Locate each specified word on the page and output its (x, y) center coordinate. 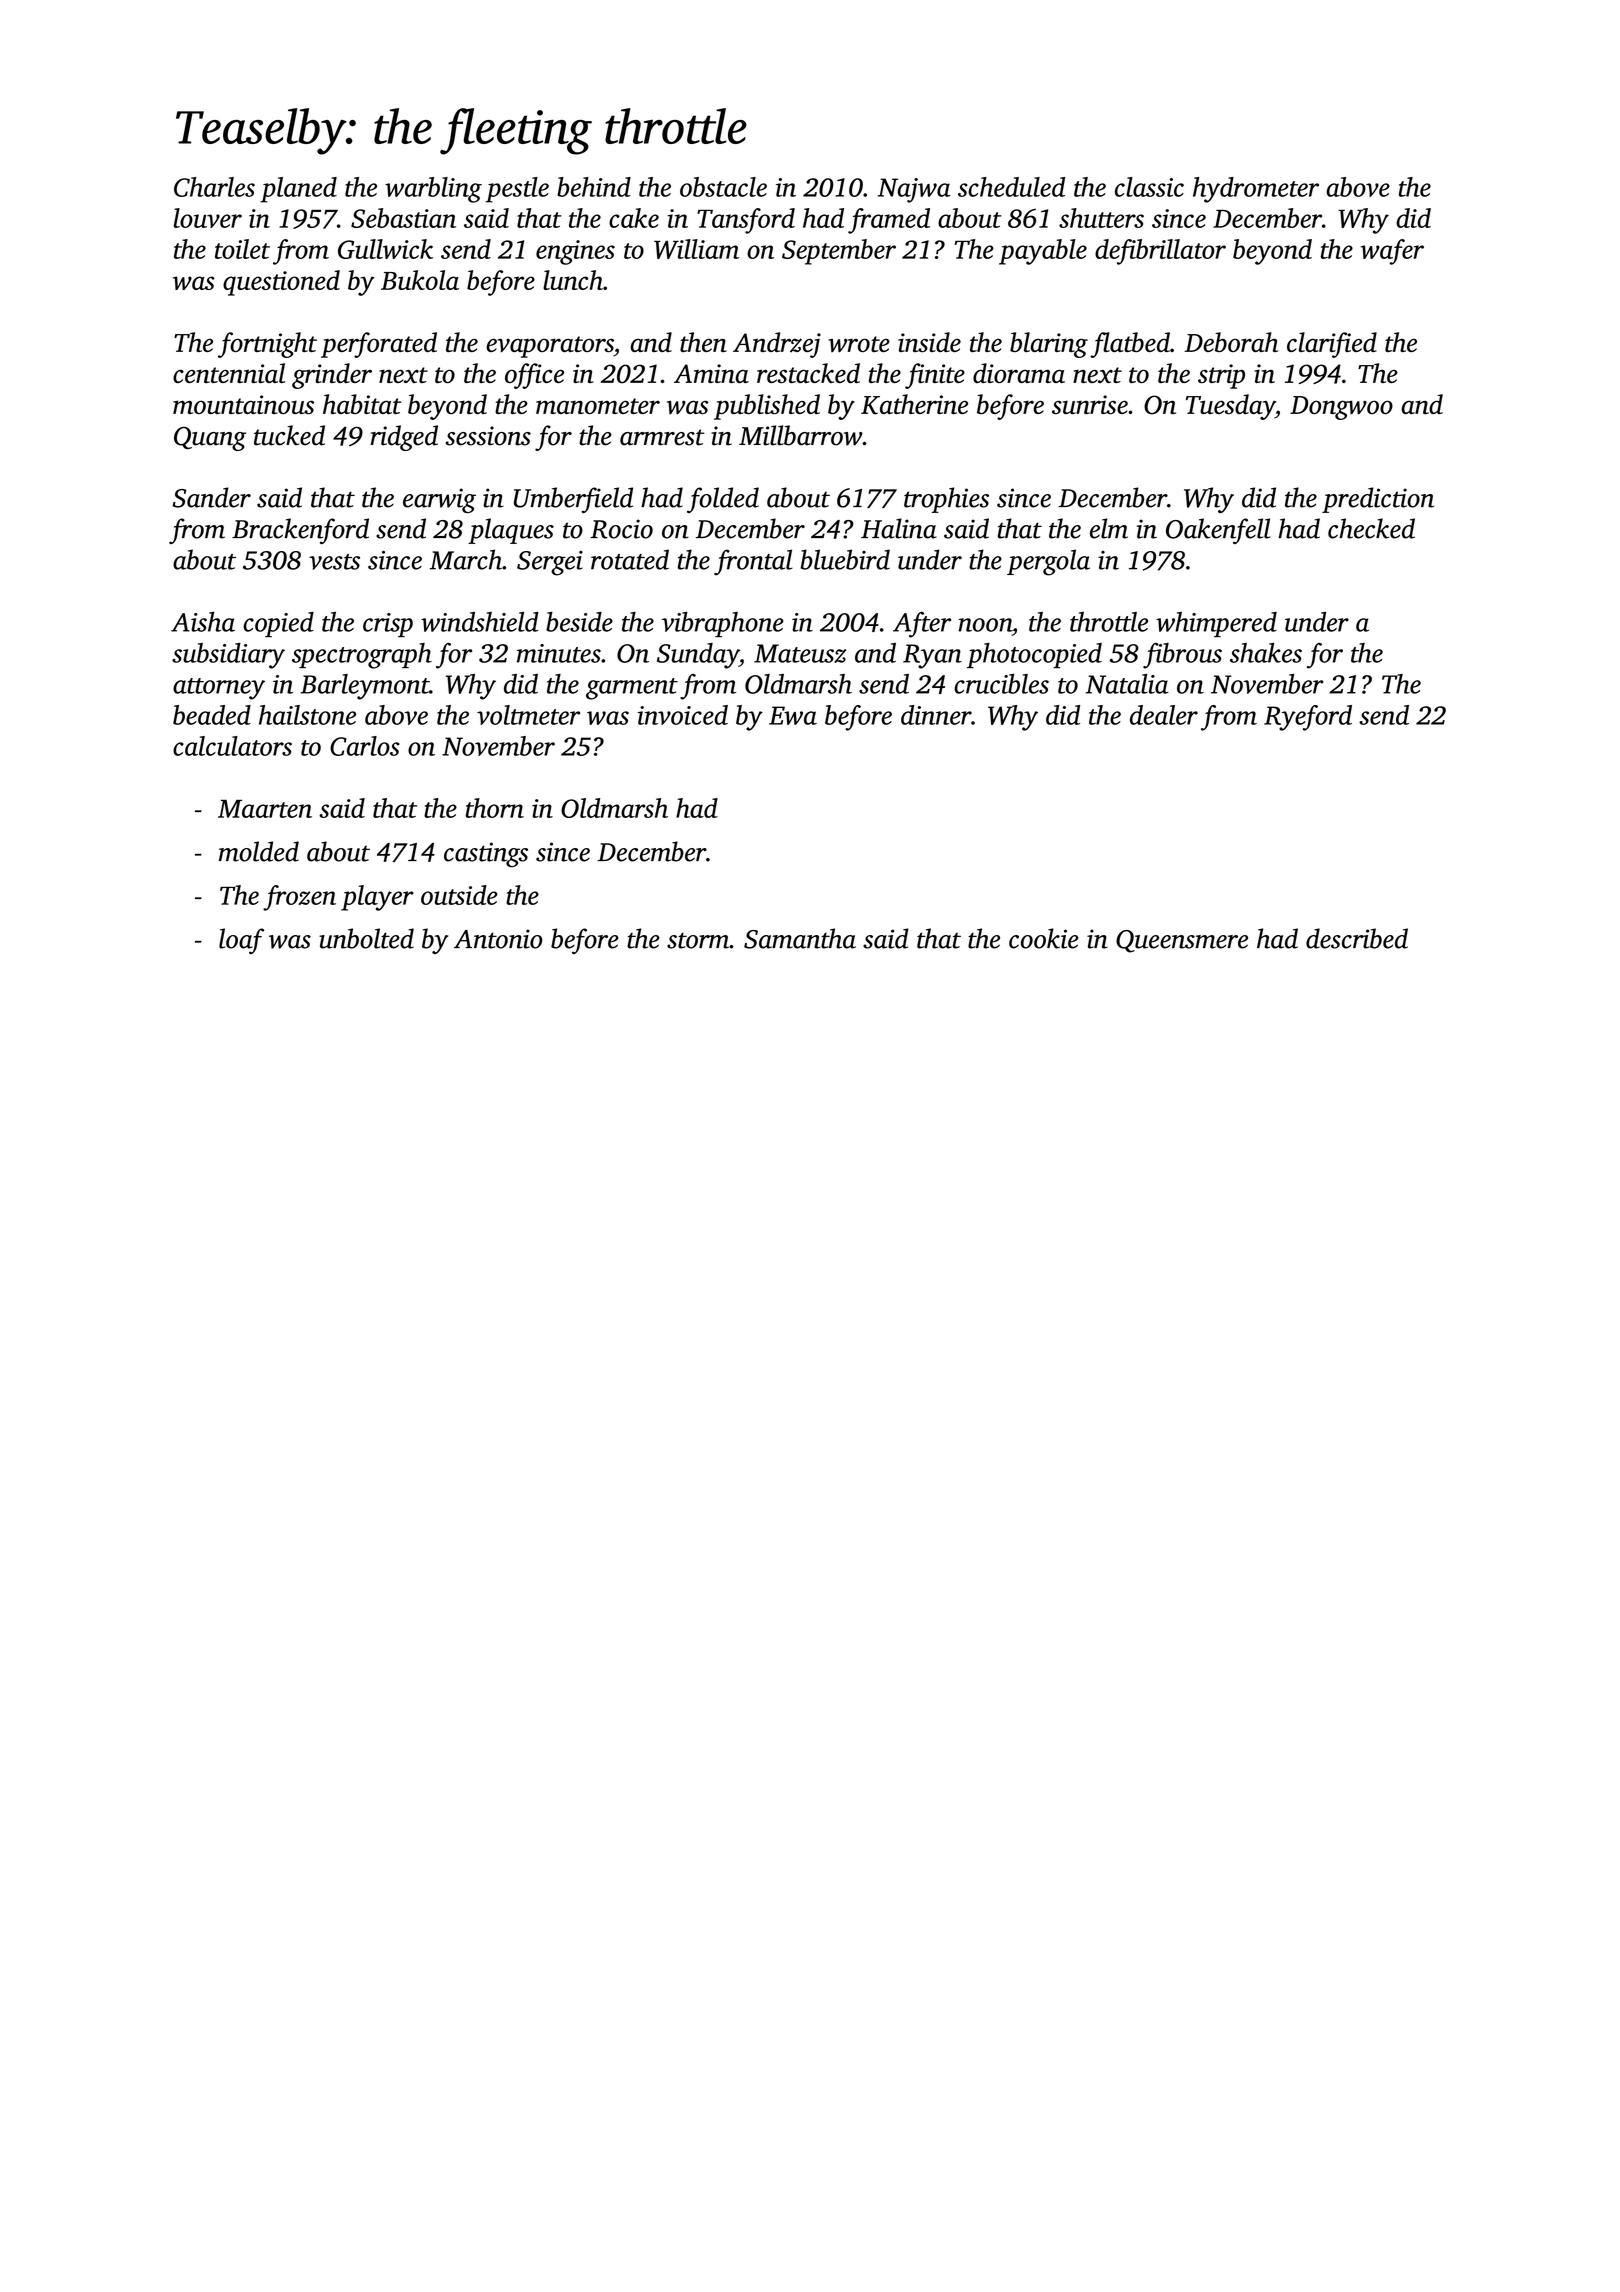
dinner (936, 715)
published (767, 407)
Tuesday (1230, 407)
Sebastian (403, 218)
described (1357, 938)
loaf (241, 941)
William (696, 249)
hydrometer (1256, 190)
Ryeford (1308, 718)
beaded (212, 715)
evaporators (550, 347)
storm (698, 940)
